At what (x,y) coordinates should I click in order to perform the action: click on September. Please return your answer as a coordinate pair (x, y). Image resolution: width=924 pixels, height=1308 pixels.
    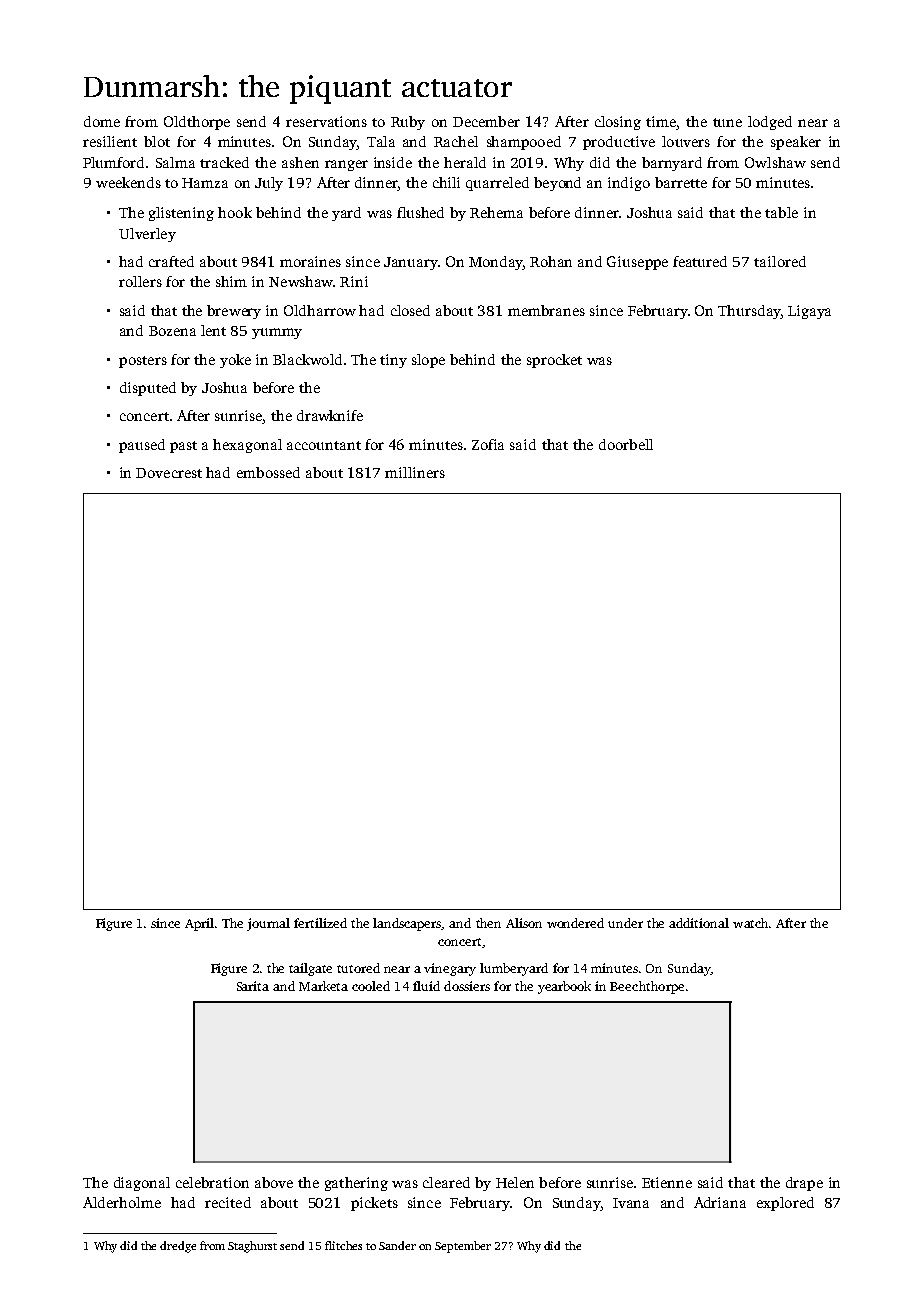
    Looking at the image, I should click on (463, 1247).
